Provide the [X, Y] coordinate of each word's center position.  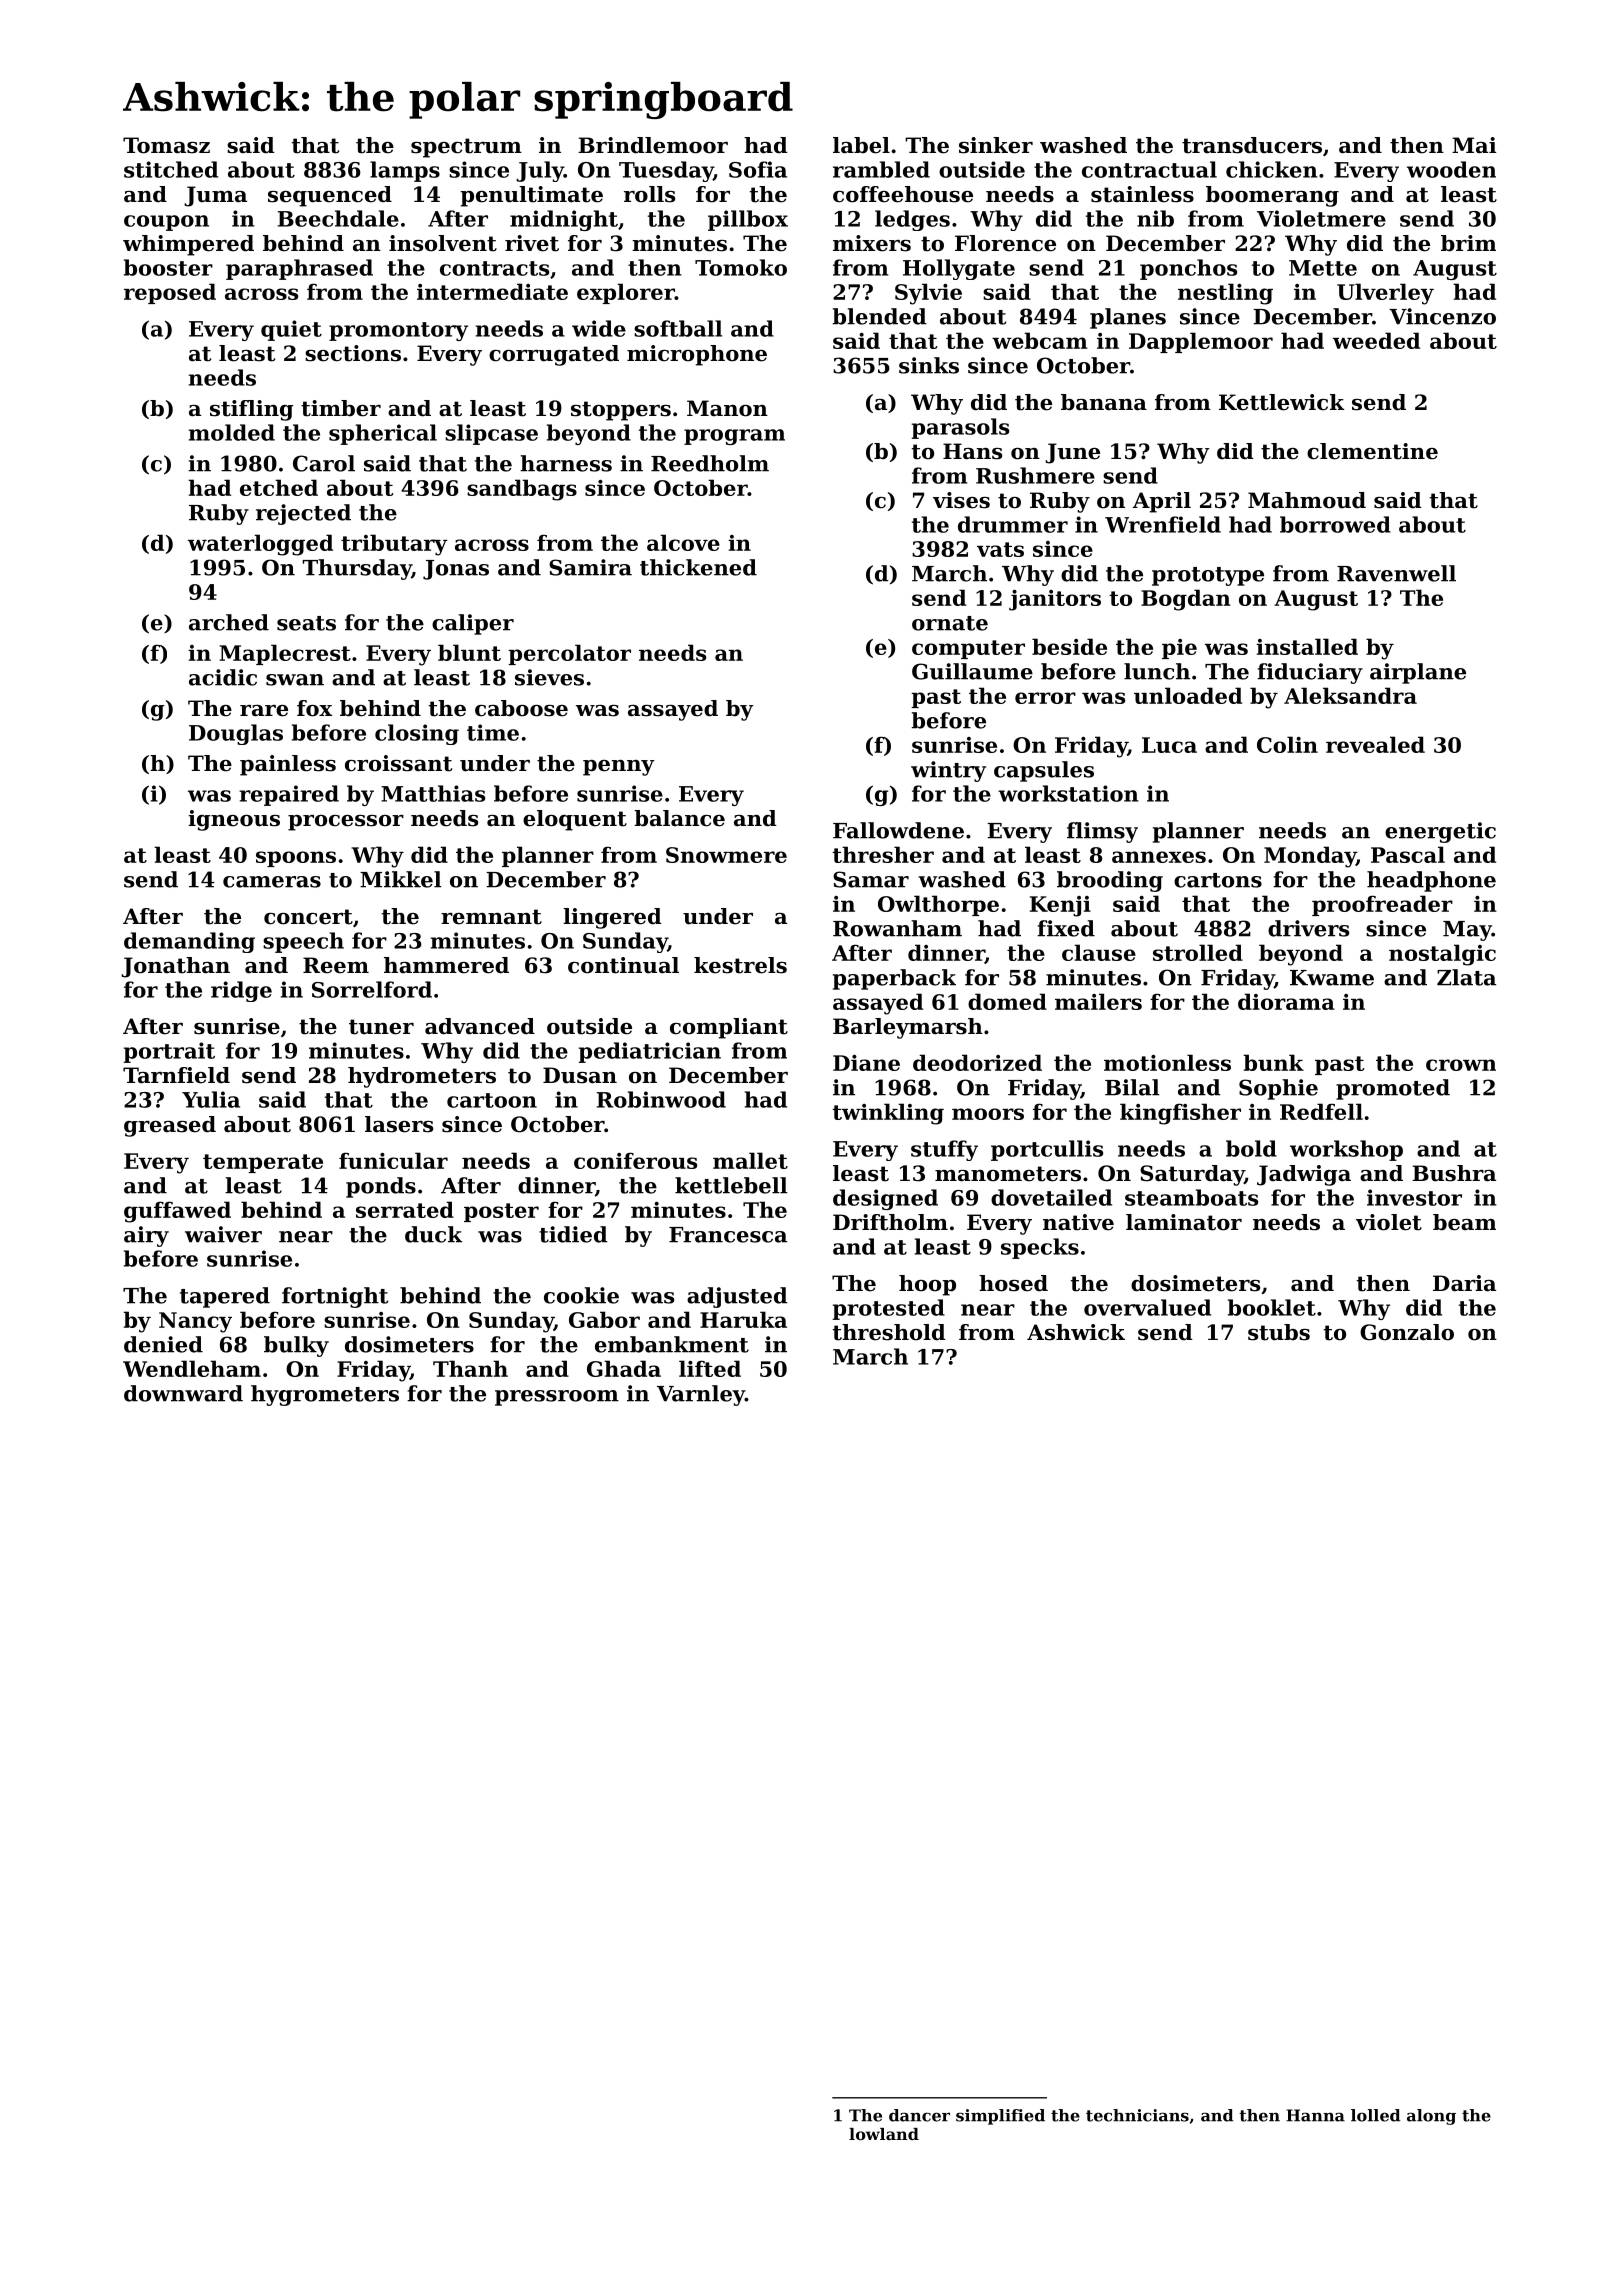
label [861, 145]
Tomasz [166, 145]
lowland [884, 2134]
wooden [1451, 169]
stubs [1279, 1332]
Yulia [211, 1099]
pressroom [557, 1398]
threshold [889, 1332]
